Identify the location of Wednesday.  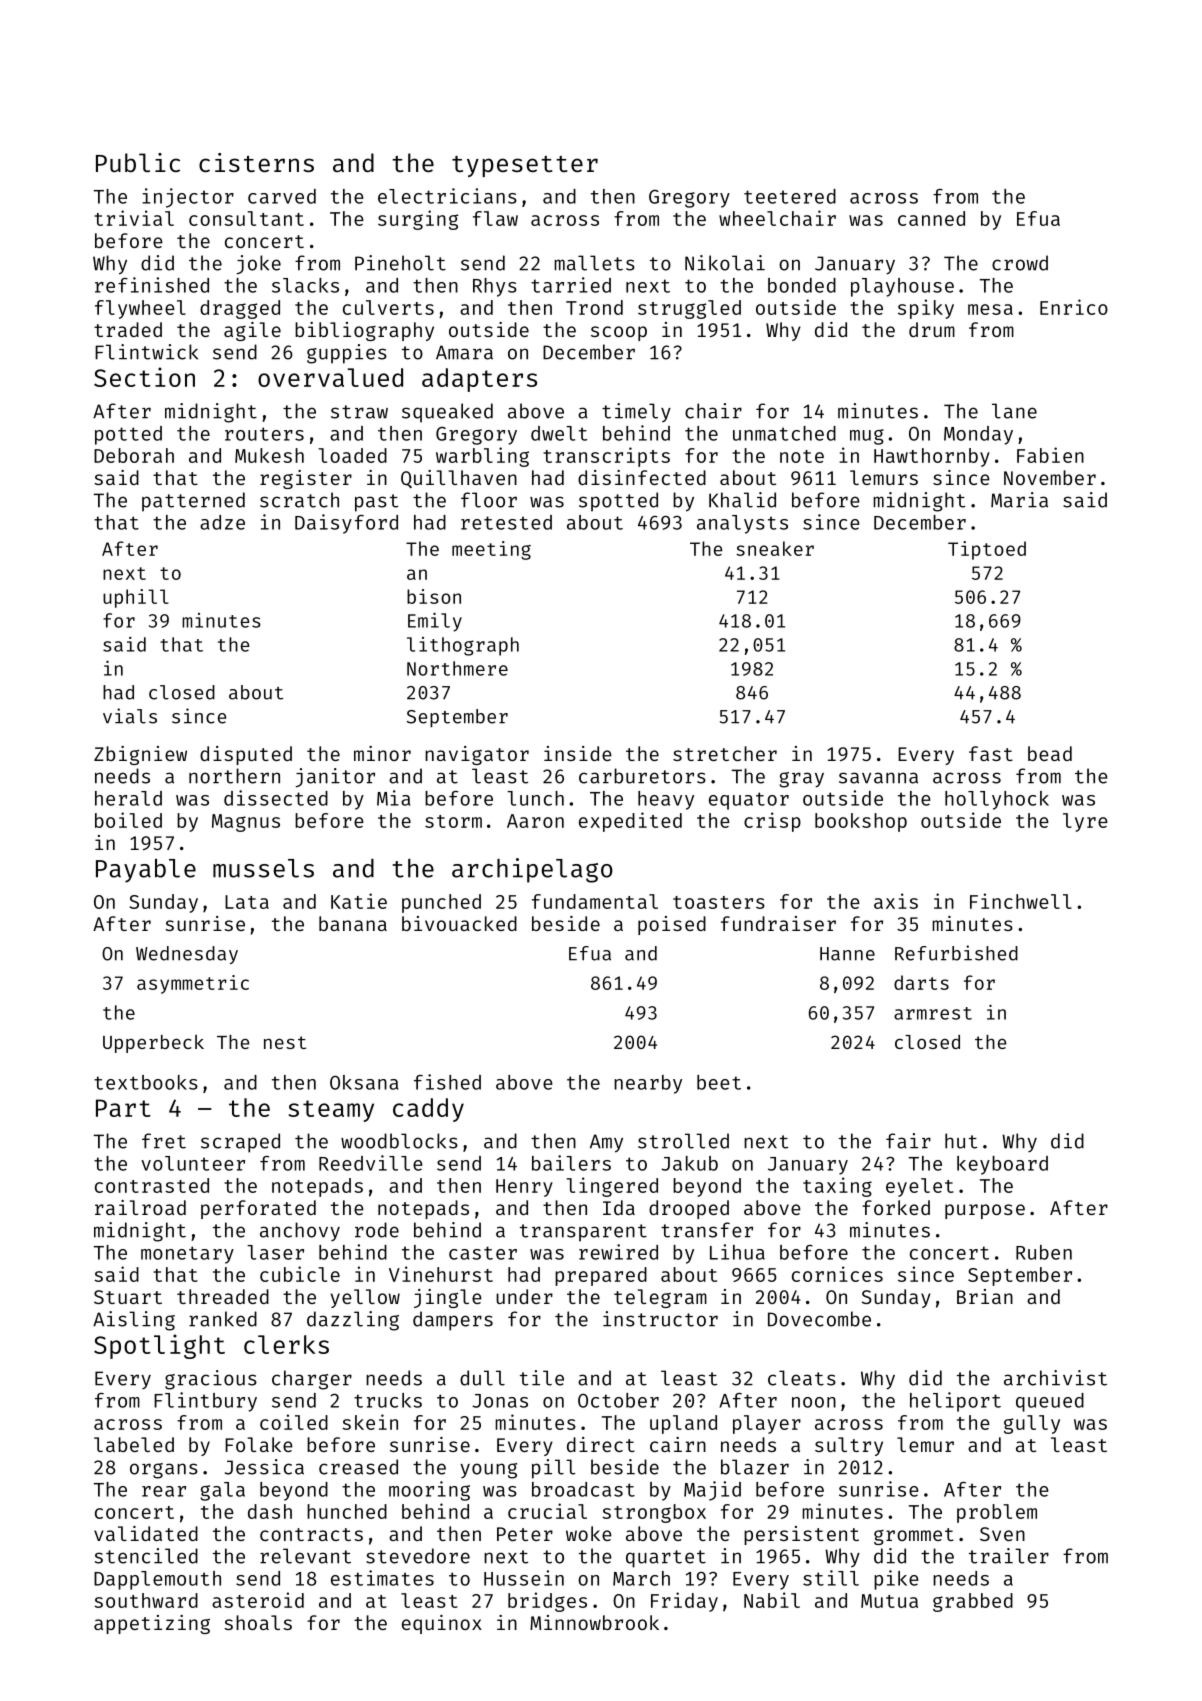
(187, 955).
